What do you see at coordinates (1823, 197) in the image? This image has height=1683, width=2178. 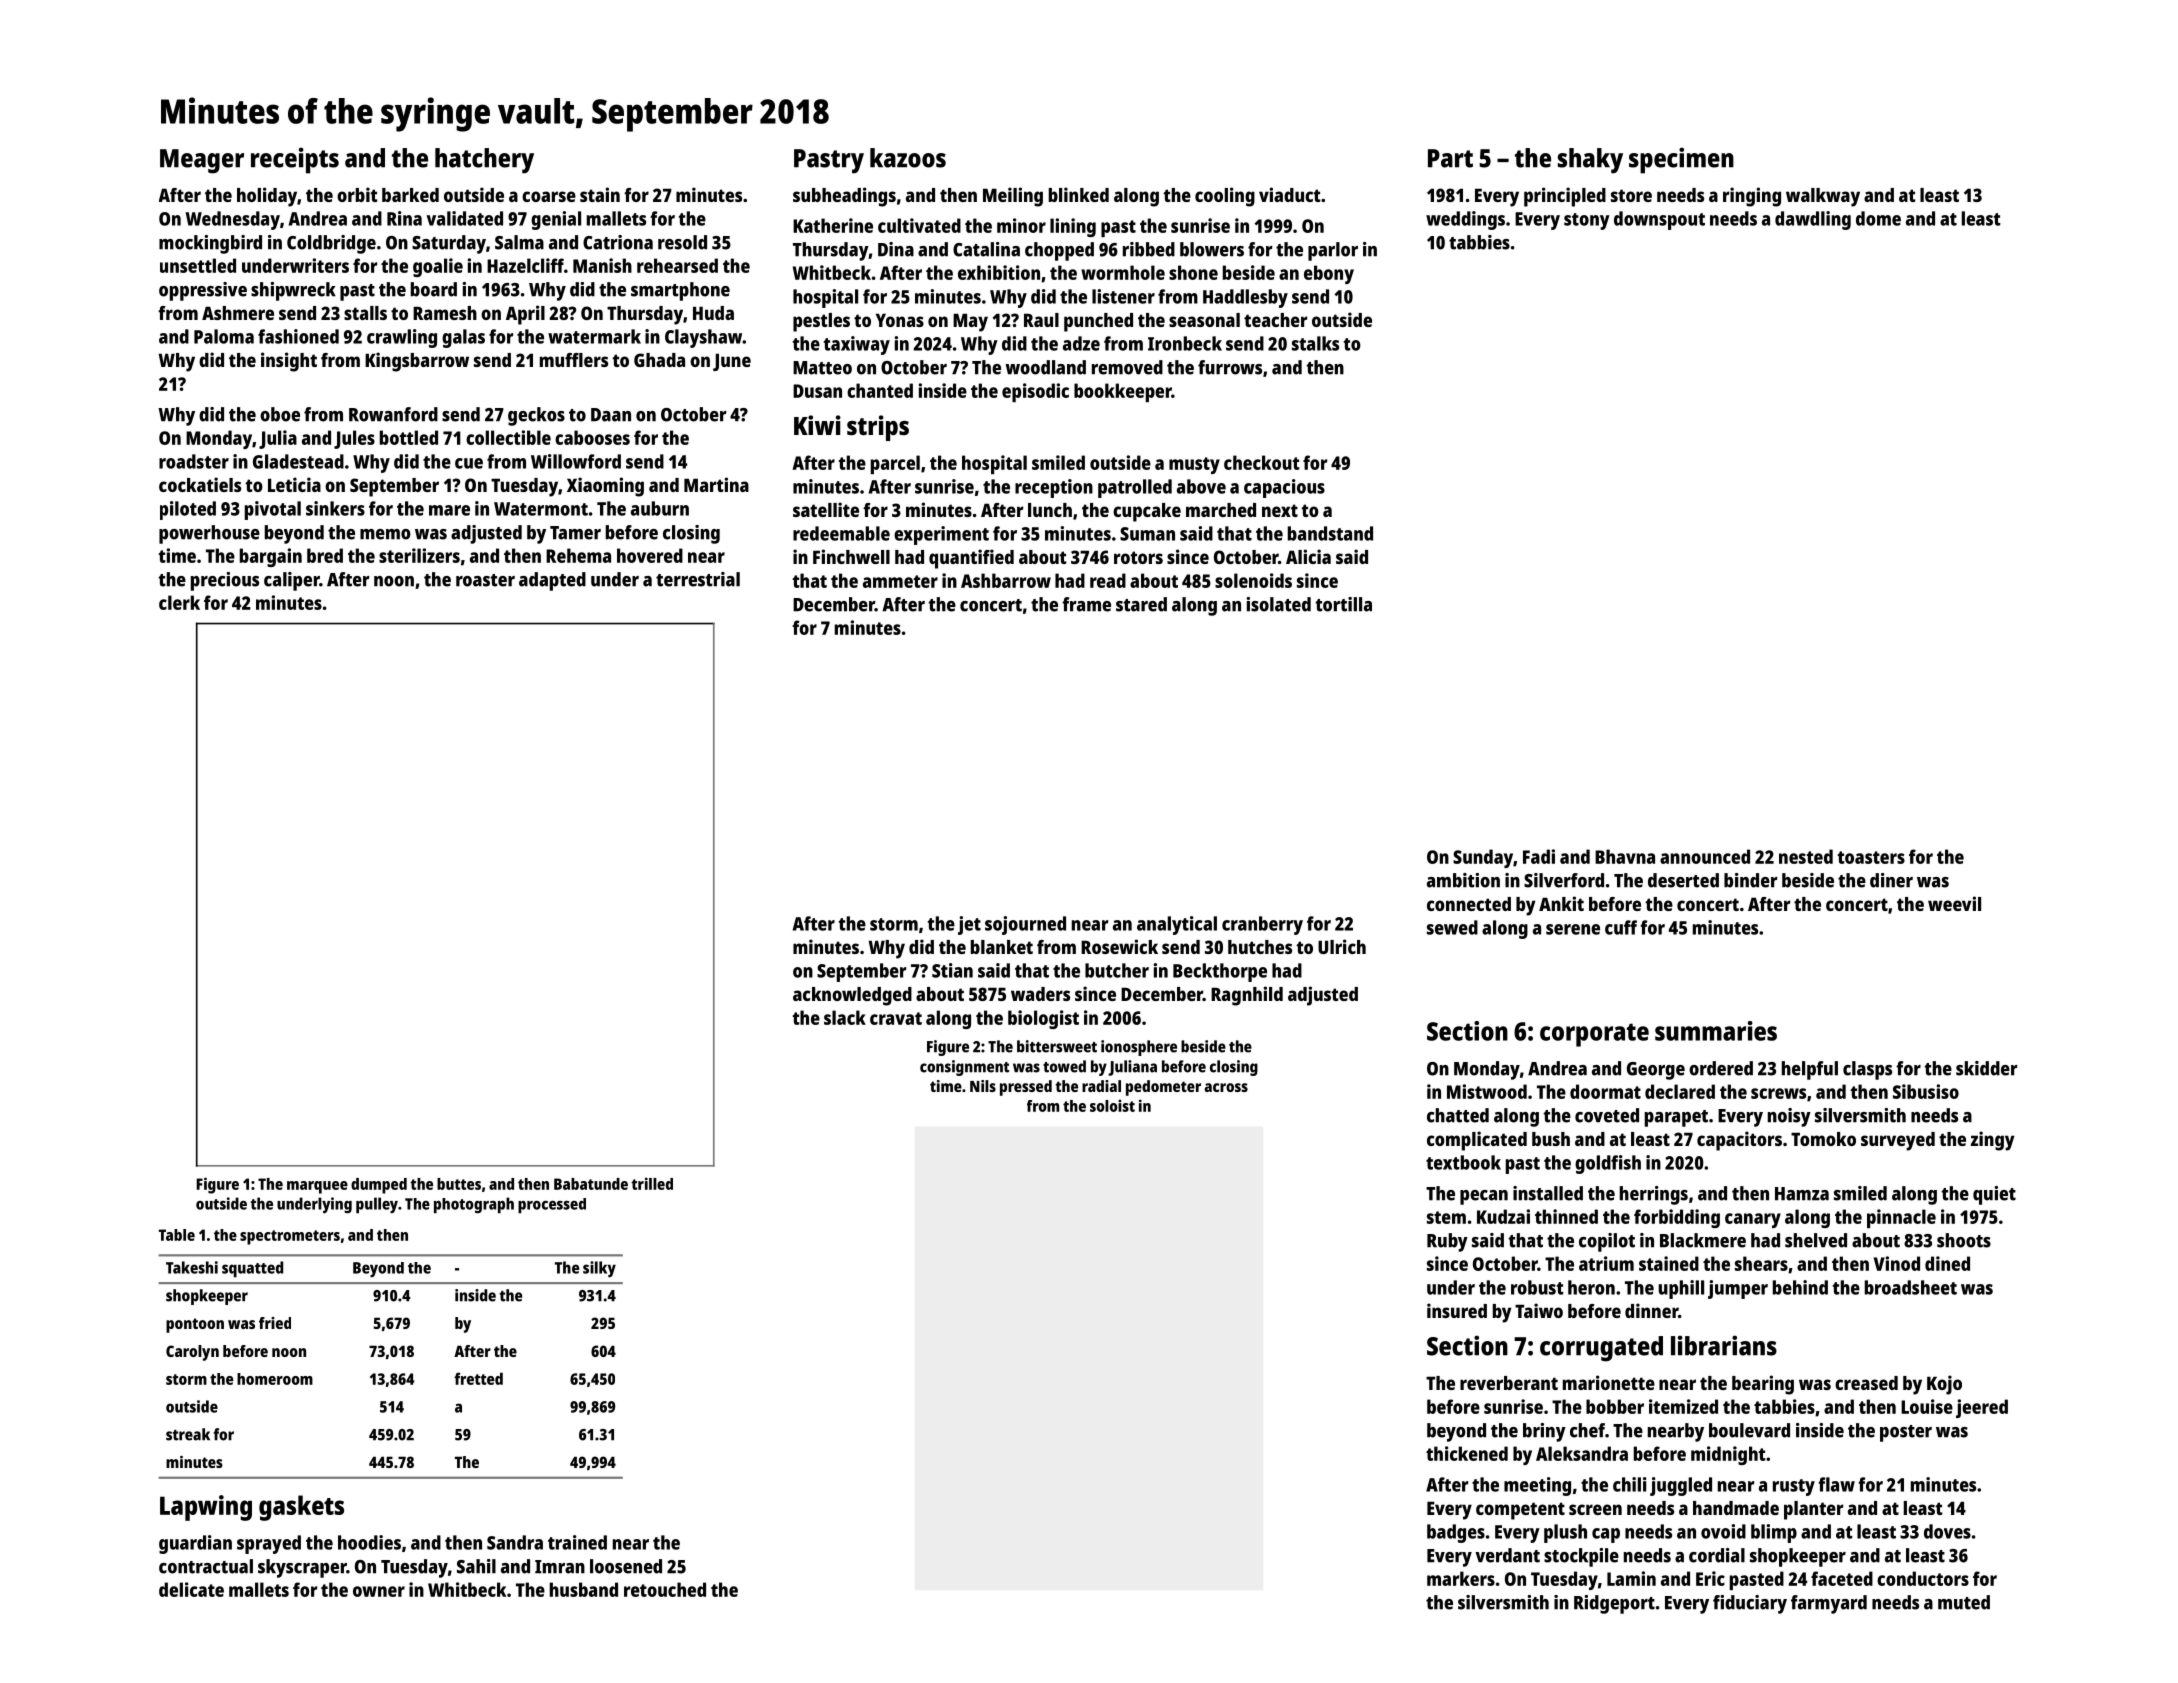 I see `walkway` at bounding box center [1823, 197].
